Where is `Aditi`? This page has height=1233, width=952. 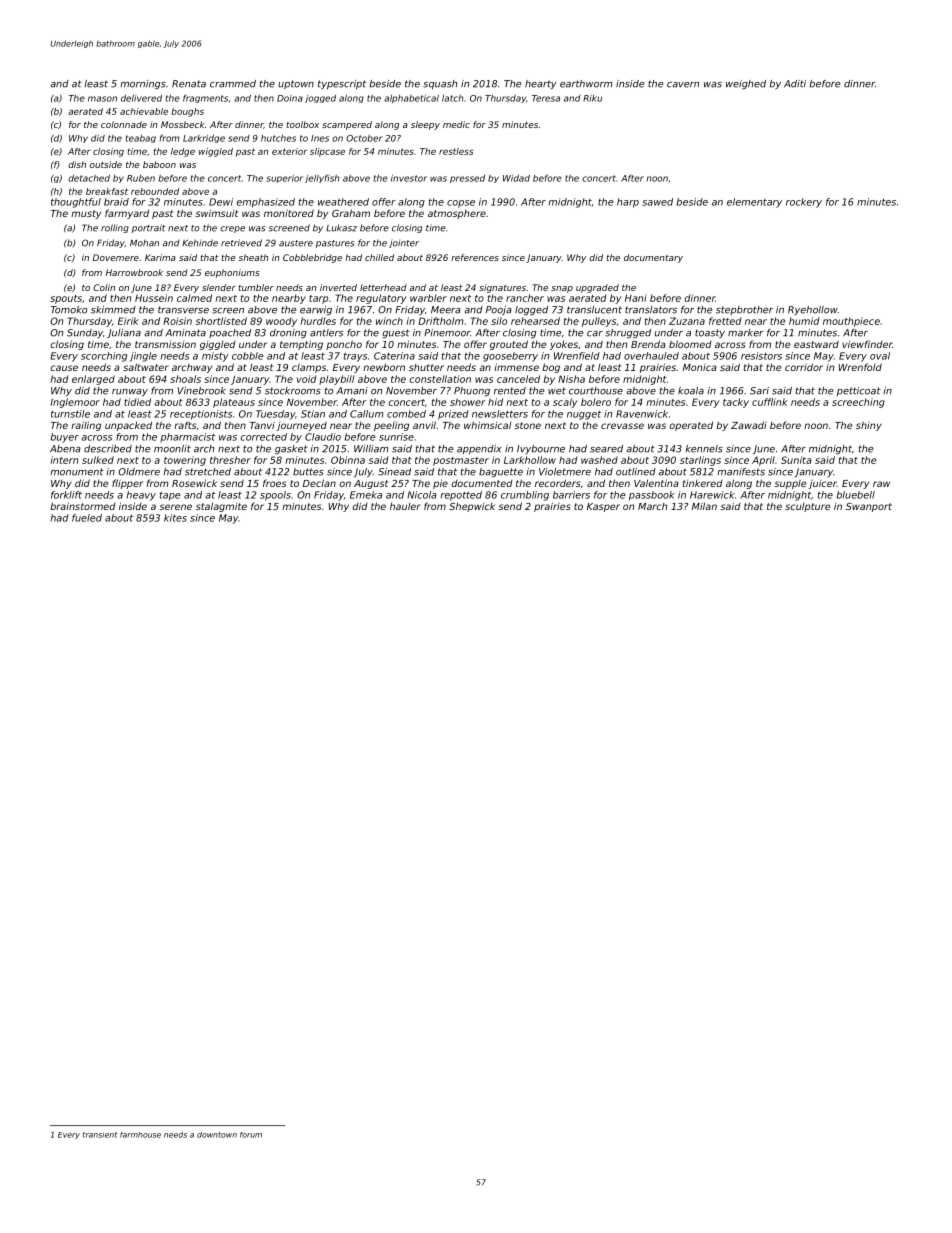
Aditi is located at coordinates (795, 84).
